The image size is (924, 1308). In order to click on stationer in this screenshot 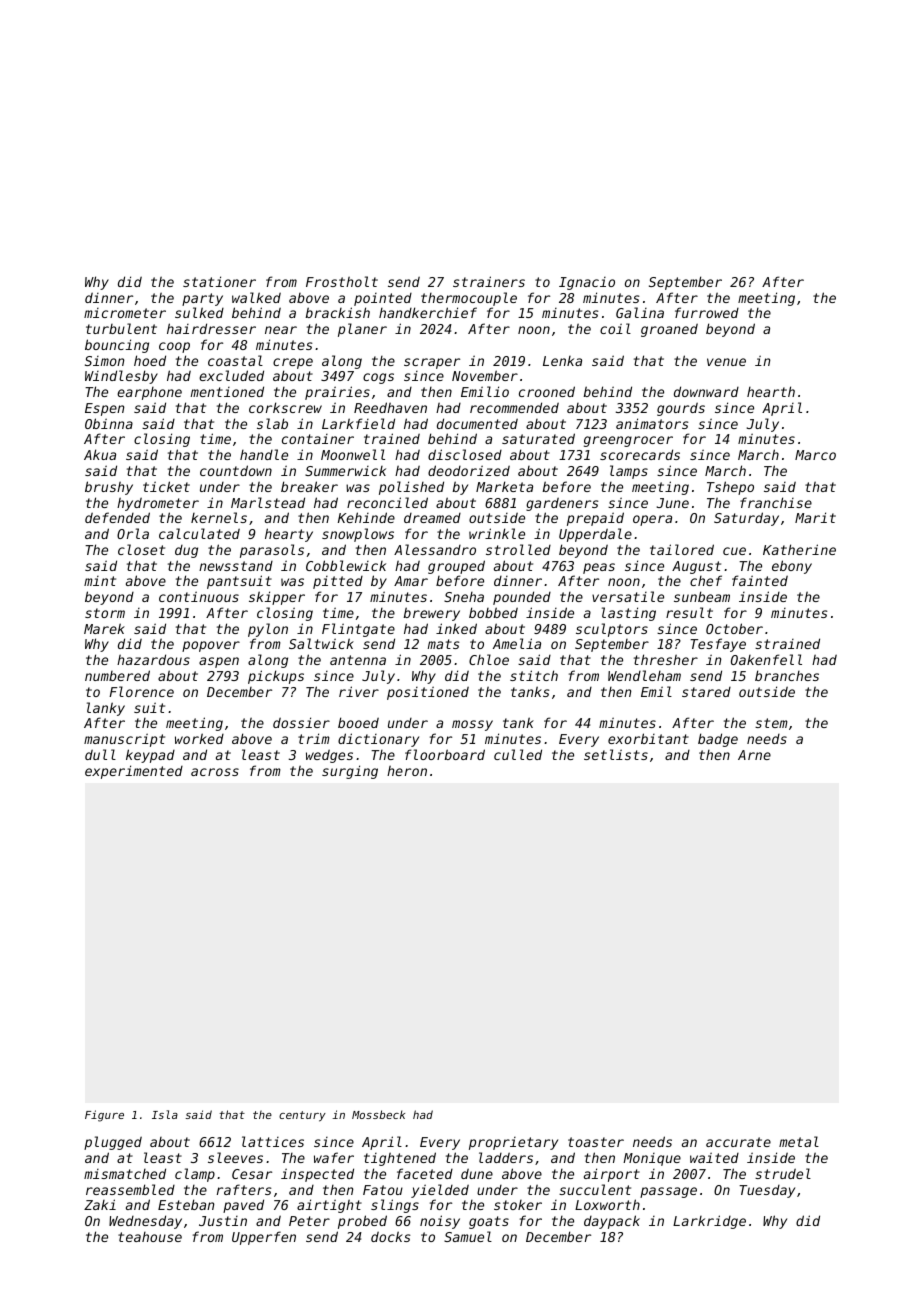, I will do `click(219, 281)`.
